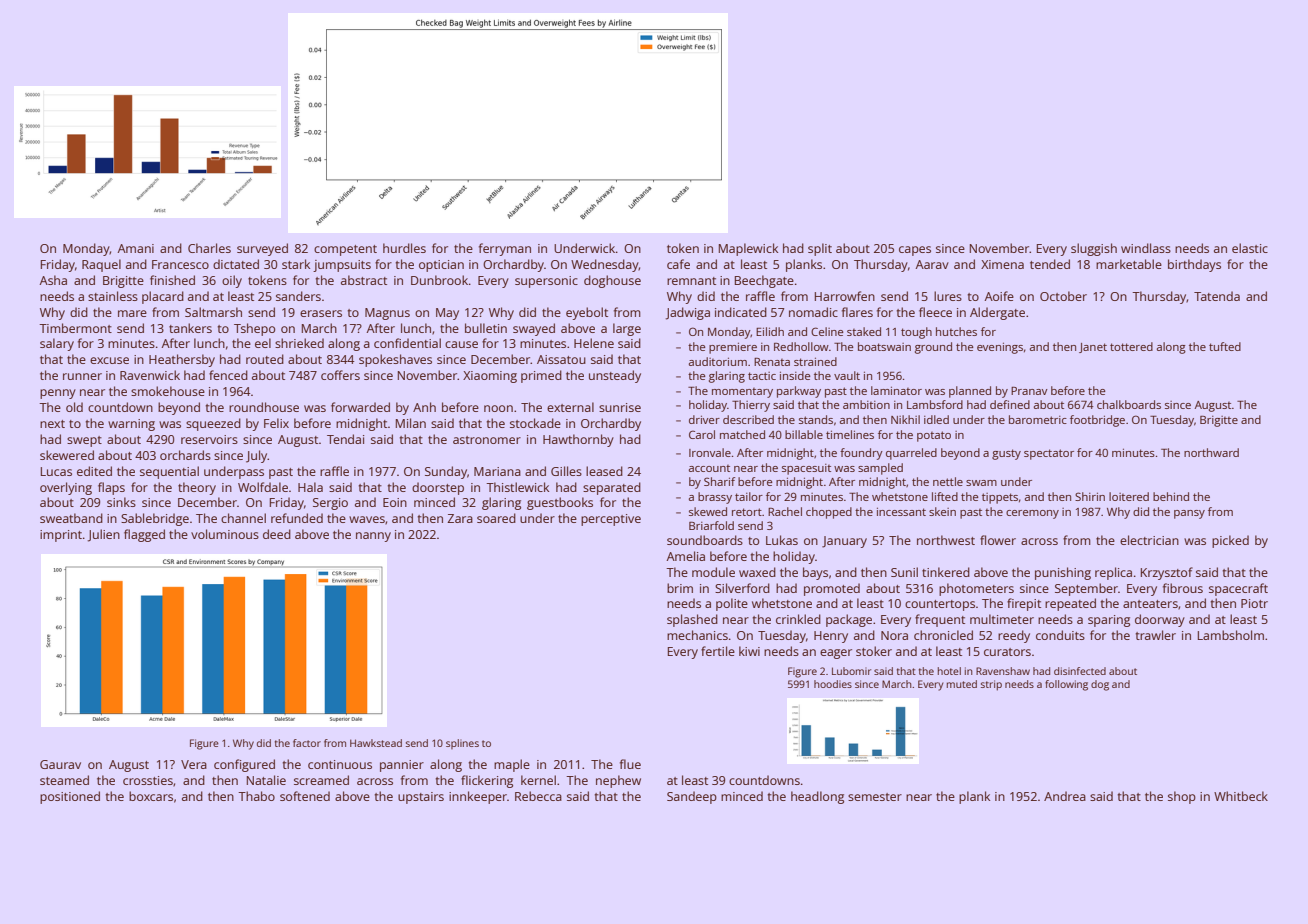 This image has width=1308, height=924. What do you see at coordinates (1225, 346) in the image?
I see `tufted` at bounding box center [1225, 346].
